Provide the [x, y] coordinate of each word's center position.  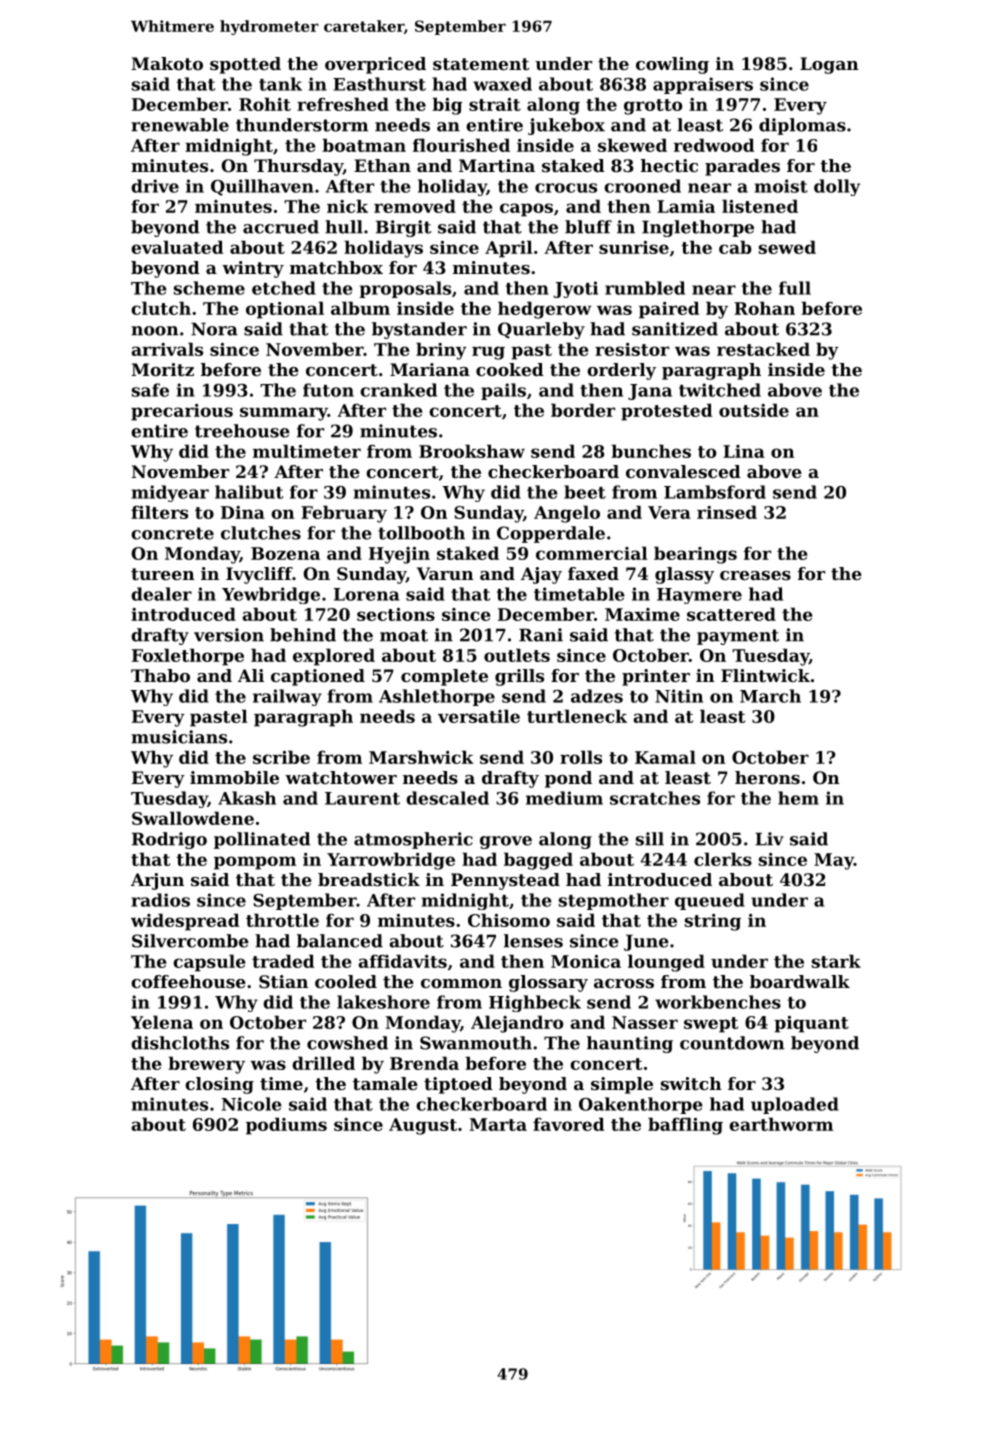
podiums [286, 1126]
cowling [672, 65]
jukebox [566, 126]
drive [155, 186]
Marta [498, 1124]
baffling [685, 1126]
